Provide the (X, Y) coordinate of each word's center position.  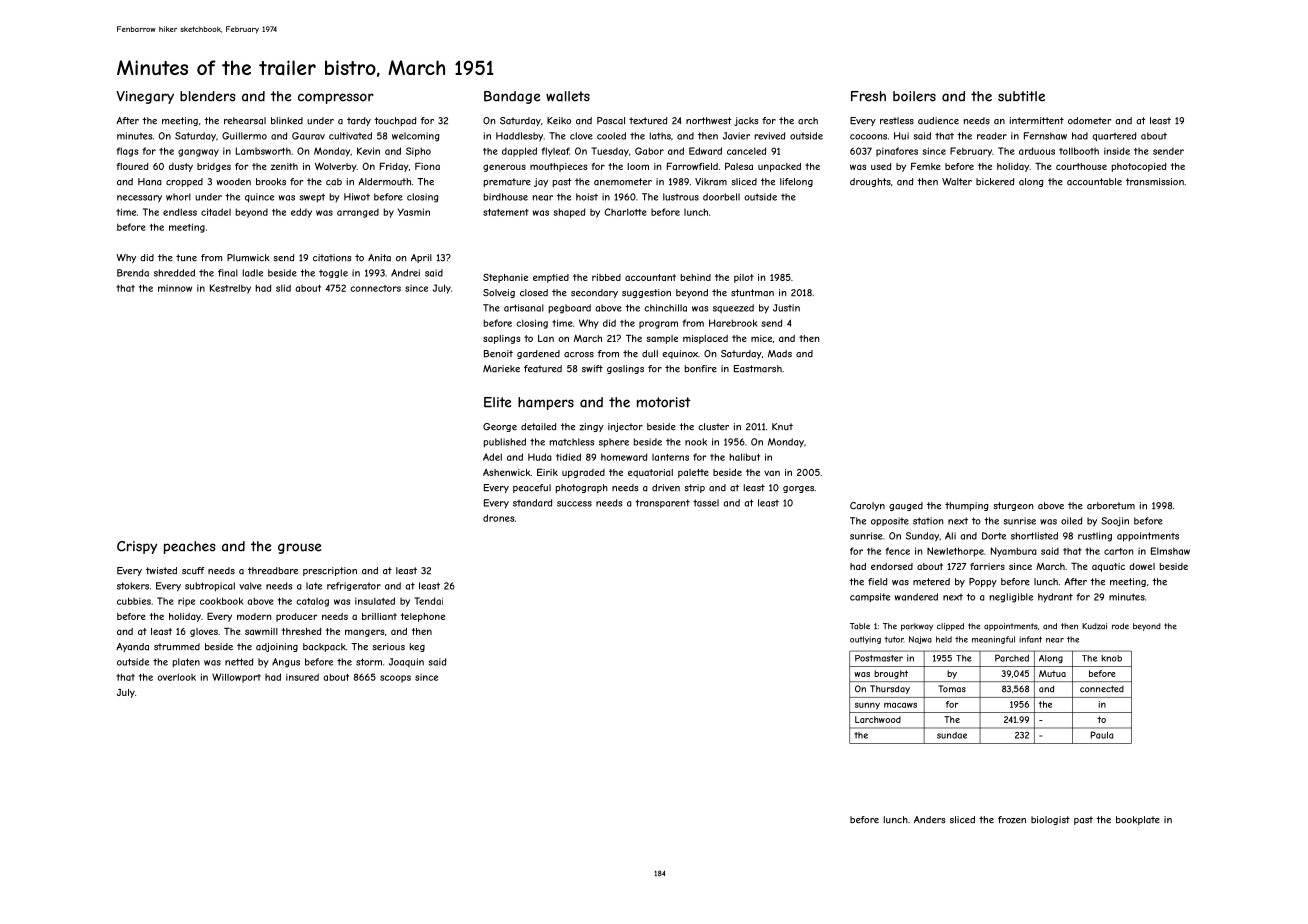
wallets (568, 96)
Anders (929, 820)
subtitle (1021, 96)
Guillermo (244, 136)
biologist (1050, 820)
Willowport (236, 678)
